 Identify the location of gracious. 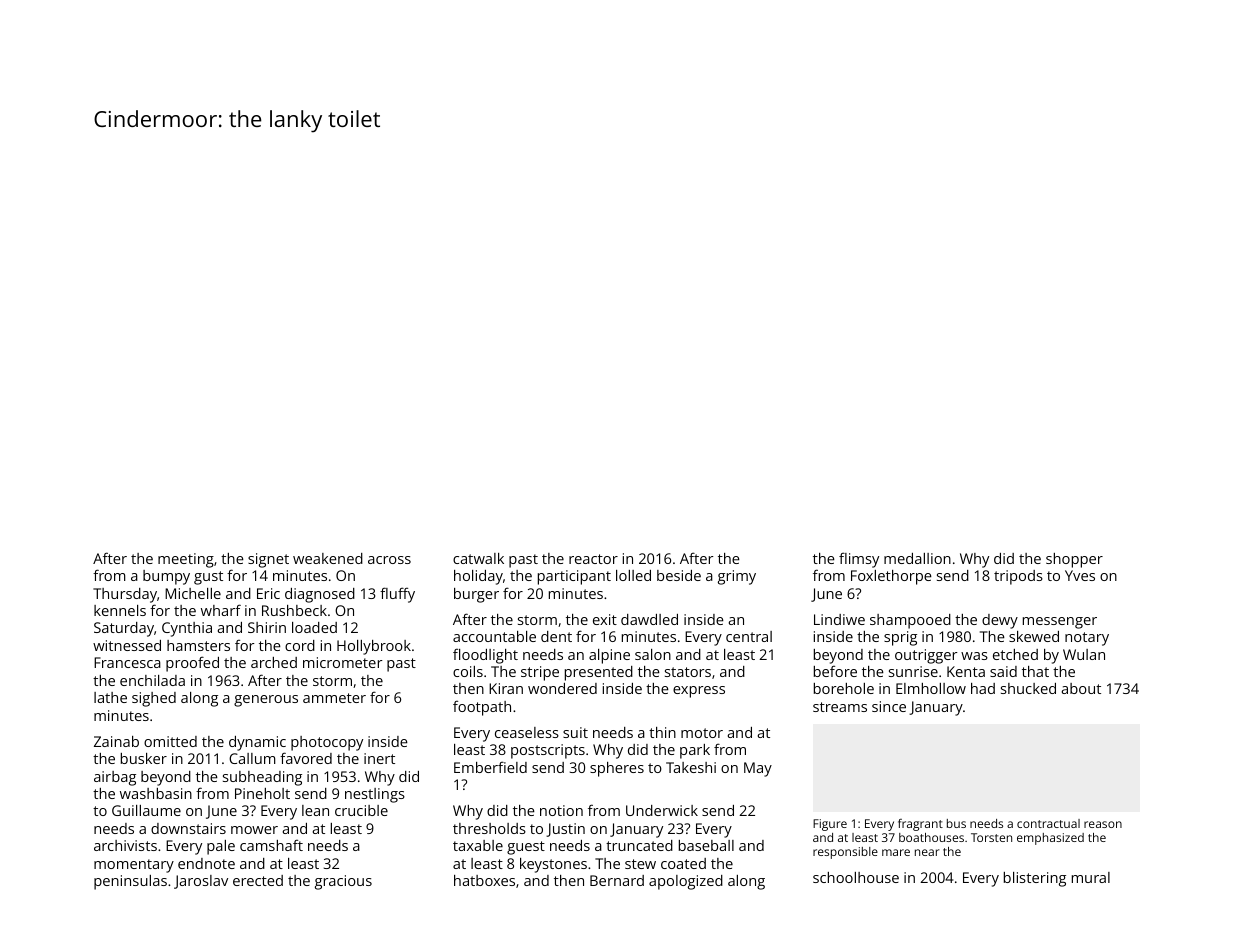
(343, 882).
